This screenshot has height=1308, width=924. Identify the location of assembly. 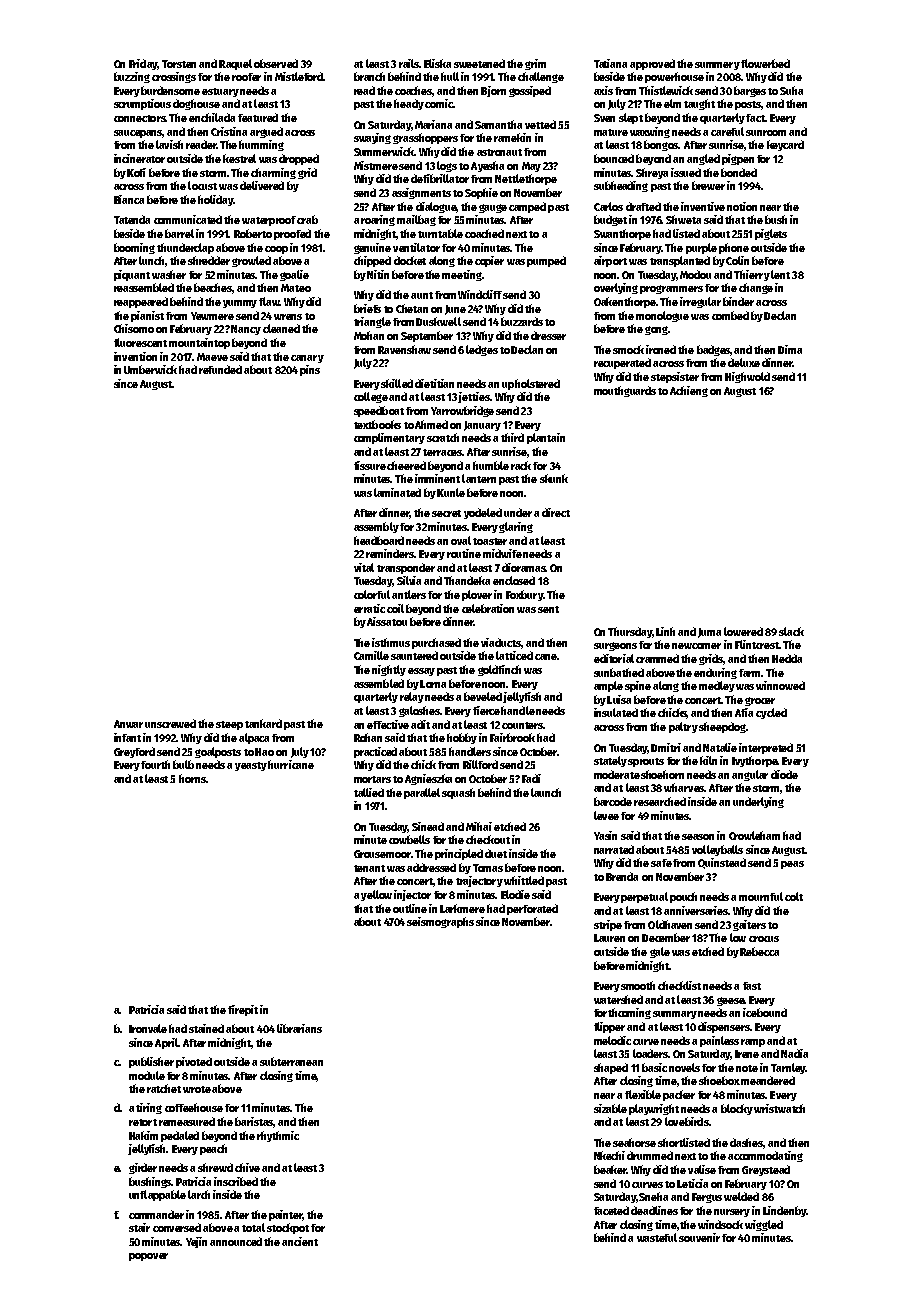
(376, 527).
